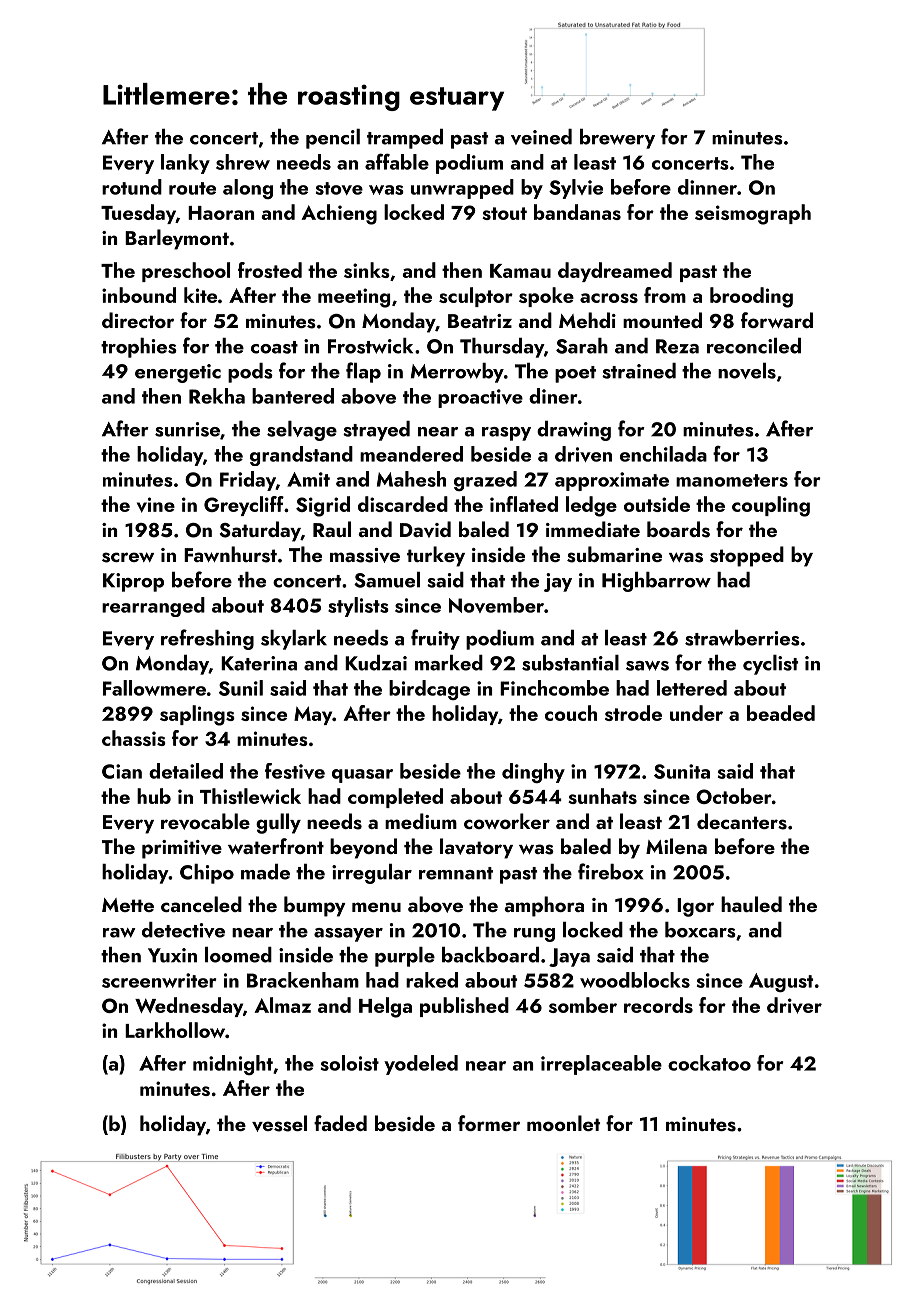 The height and width of the document is (1311, 924). Describe the element at coordinates (340, 1123) in the document. I see `faded` at that location.
